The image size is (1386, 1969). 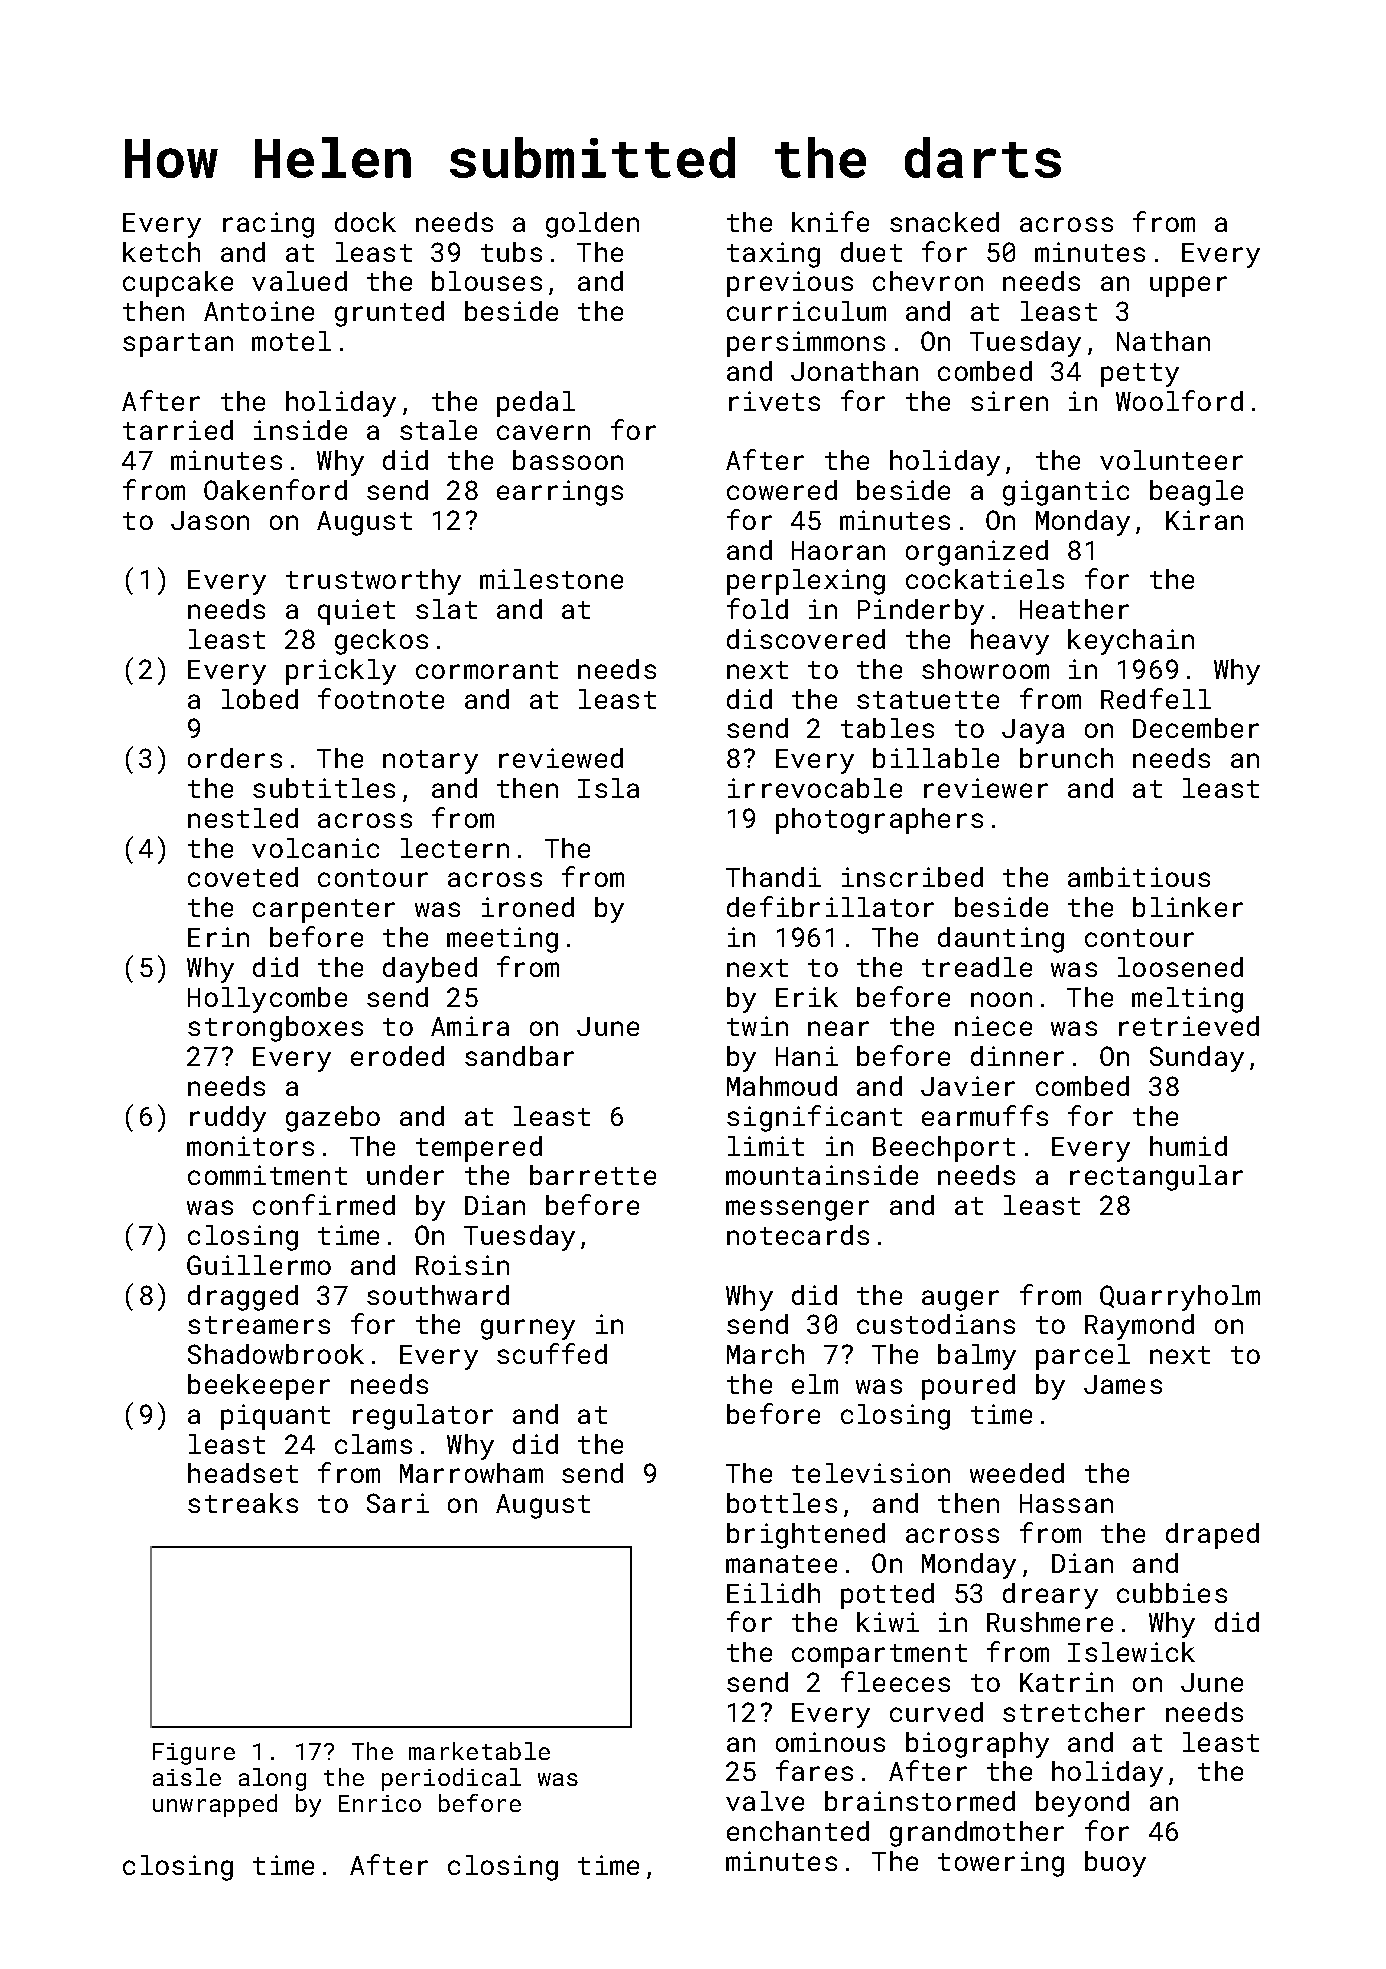 I want to click on unwrapped, so click(x=215, y=1805).
